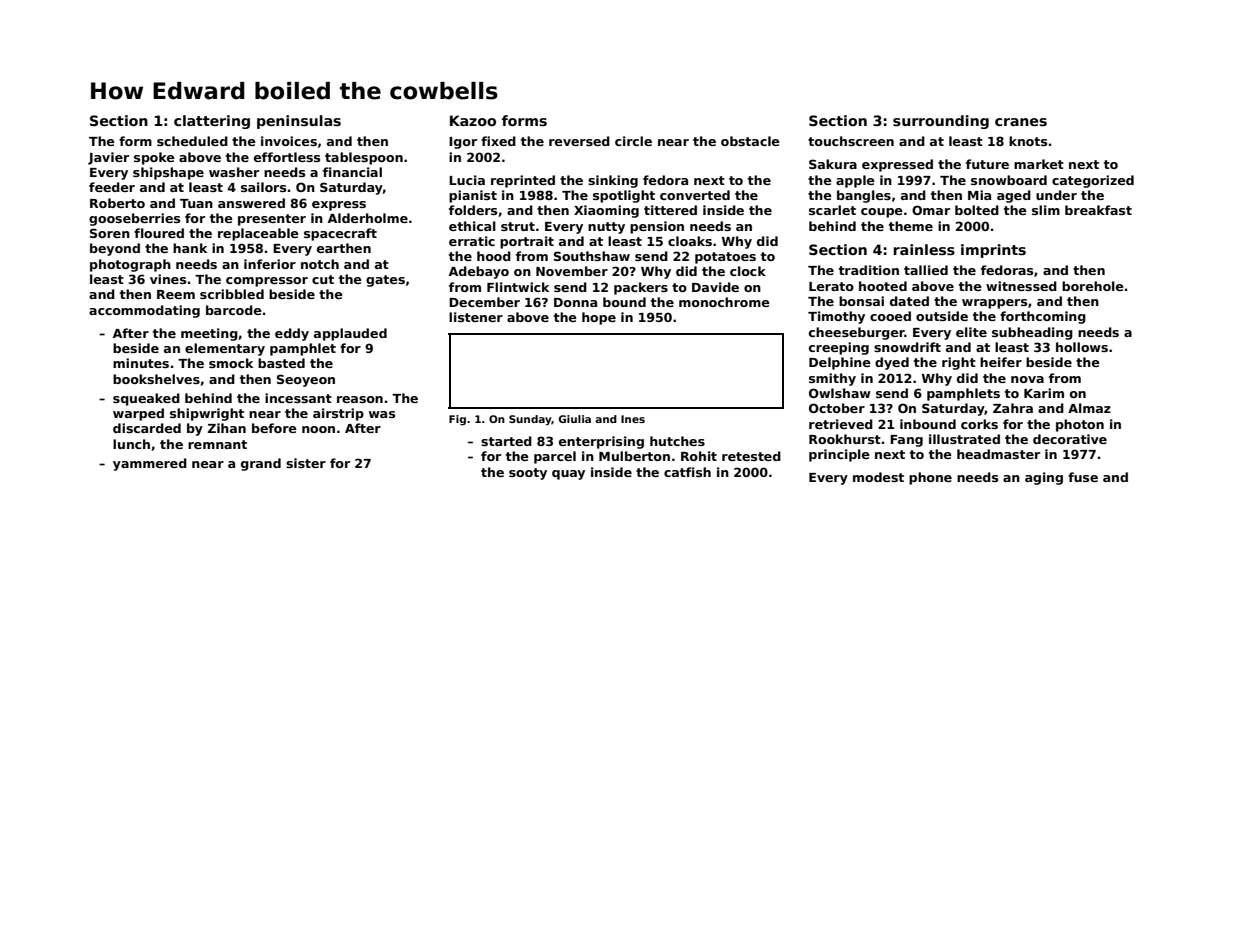 The image size is (1233, 952). I want to click on Donna, so click(575, 302).
